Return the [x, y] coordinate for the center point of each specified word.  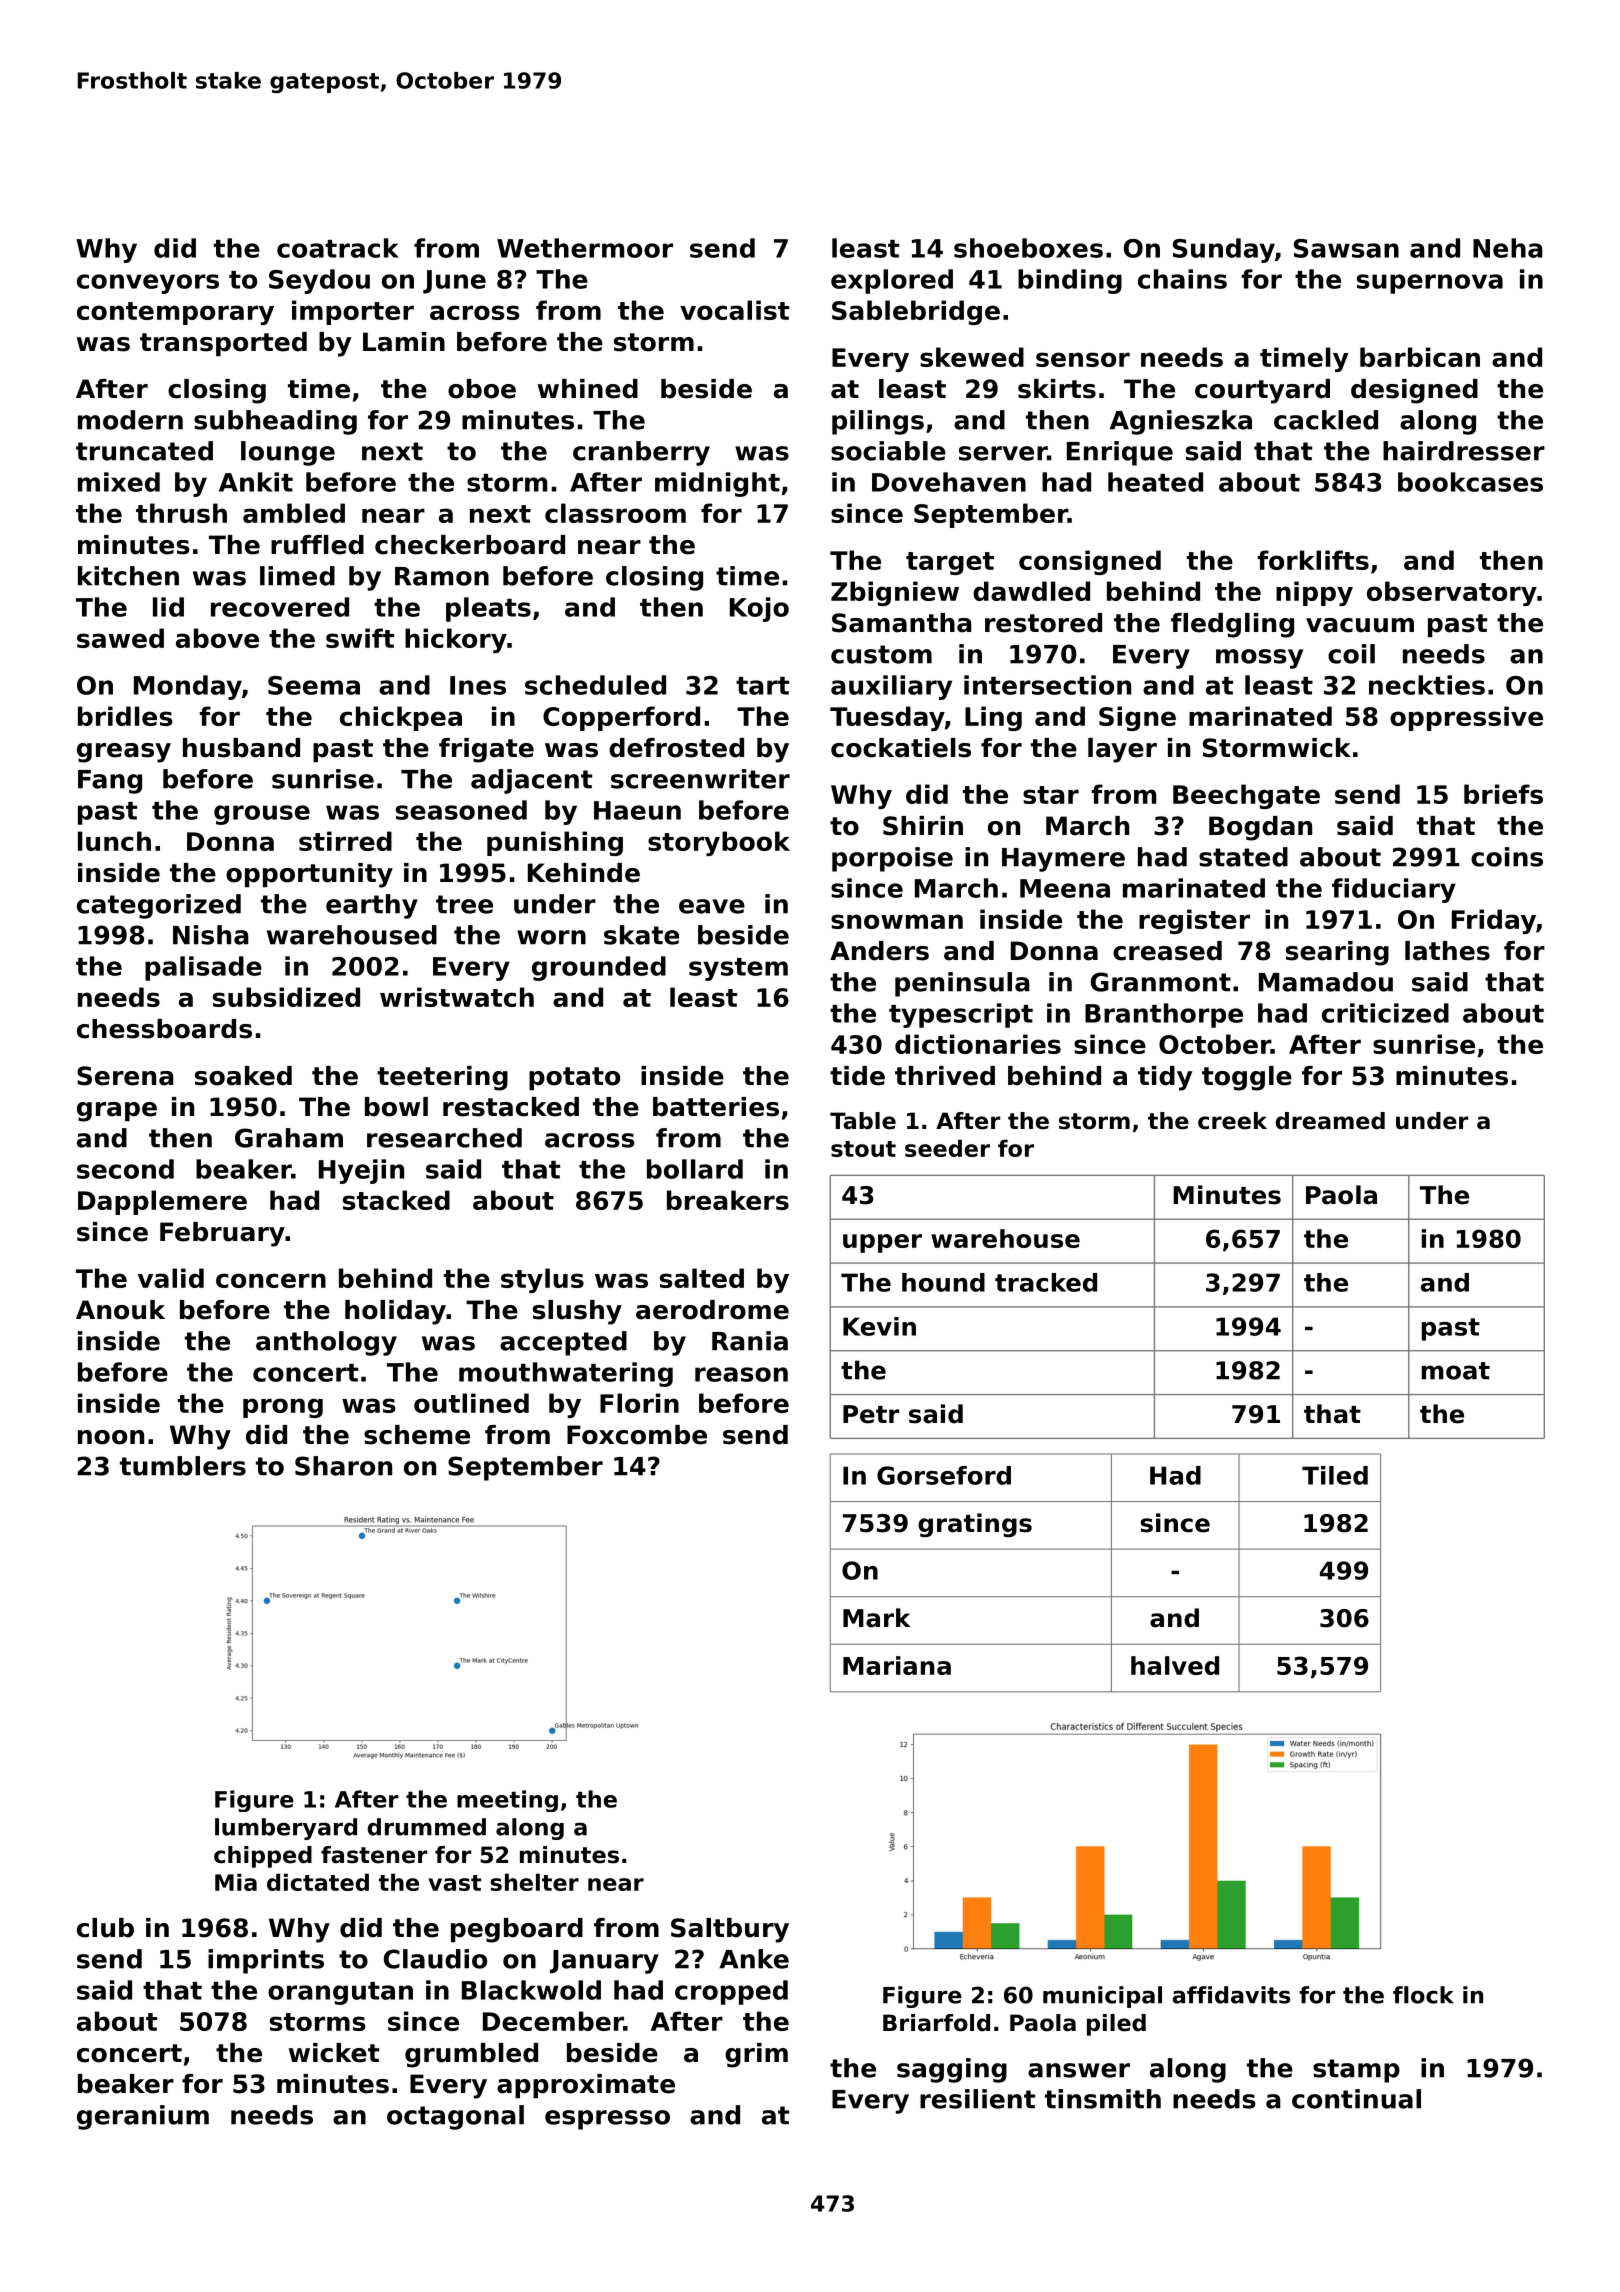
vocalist [734, 310]
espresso [607, 2120]
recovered [280, 607]
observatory [1452, 593]
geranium [143, 2117]
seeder [947, 1148]
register [1194, 921]
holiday [395, 1312]
